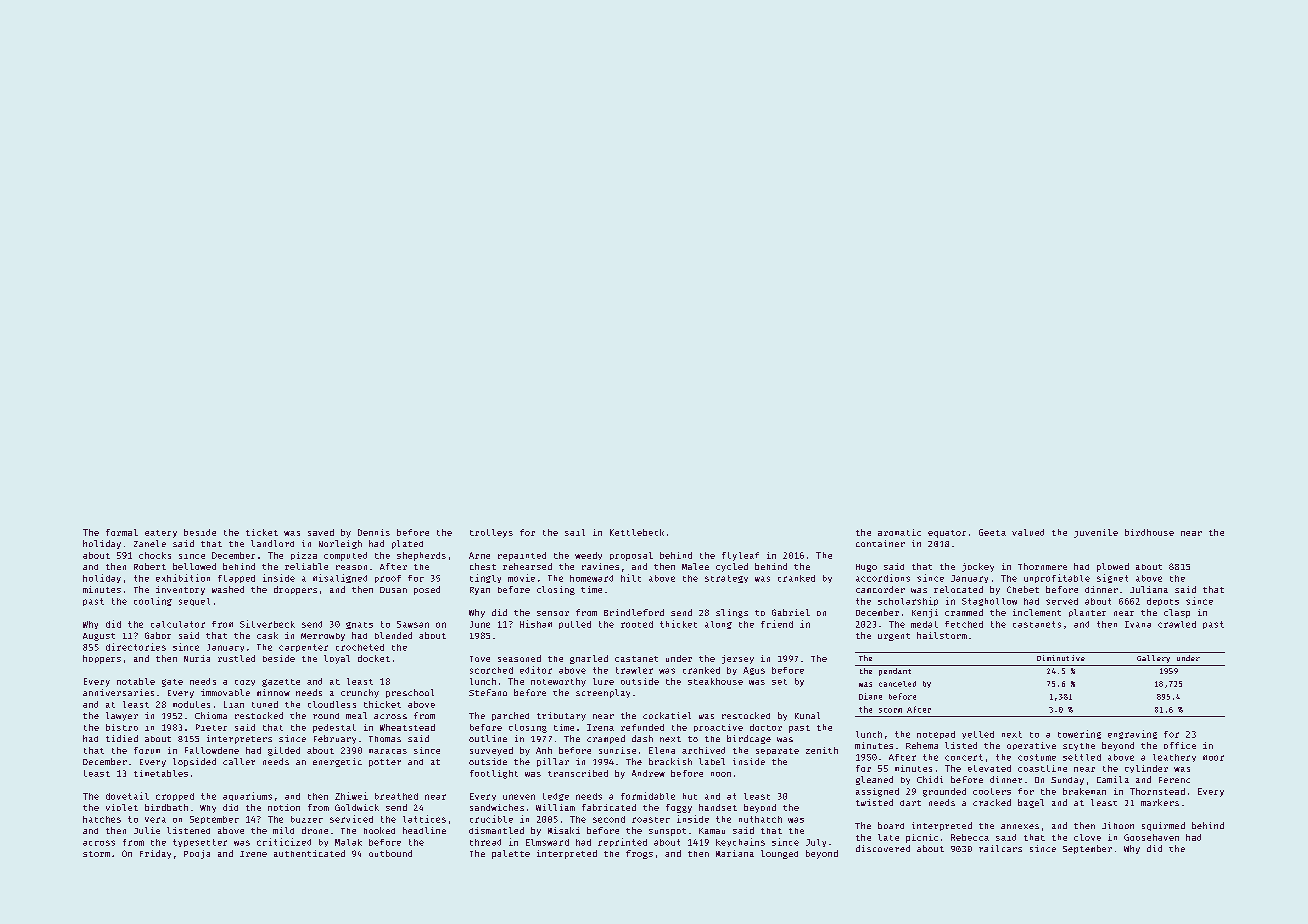  I want to click on Thornstead, so click(1157, 791).
